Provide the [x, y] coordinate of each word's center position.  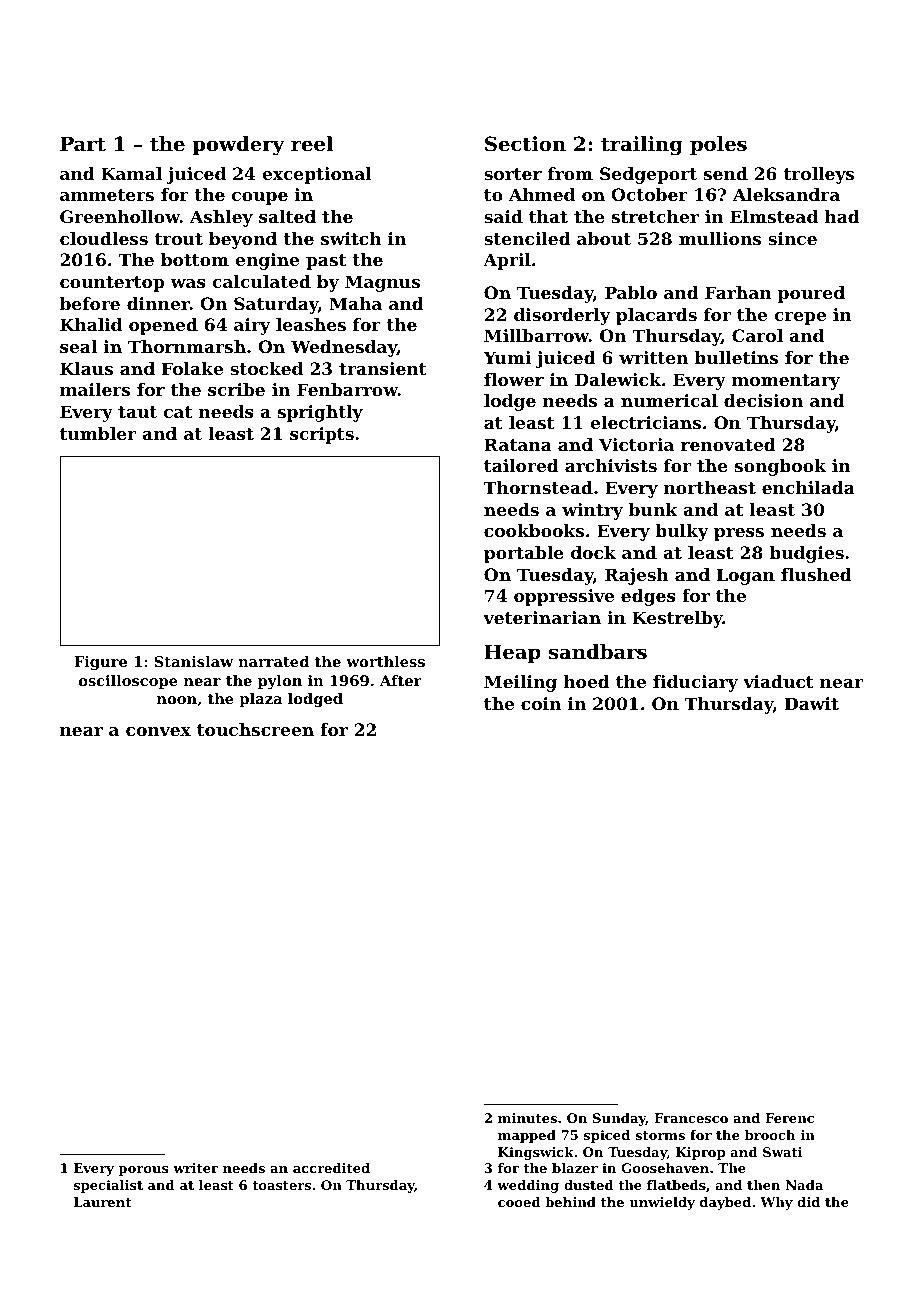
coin [541, 703]
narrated [273, 661]
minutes [527, 1118]
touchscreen [255, 729]
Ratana [518, 444]
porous [143, 1171]
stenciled [527, 238]
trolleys [819, 175]
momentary [786, 382]
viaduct [778, 681]
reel [312, 144]
